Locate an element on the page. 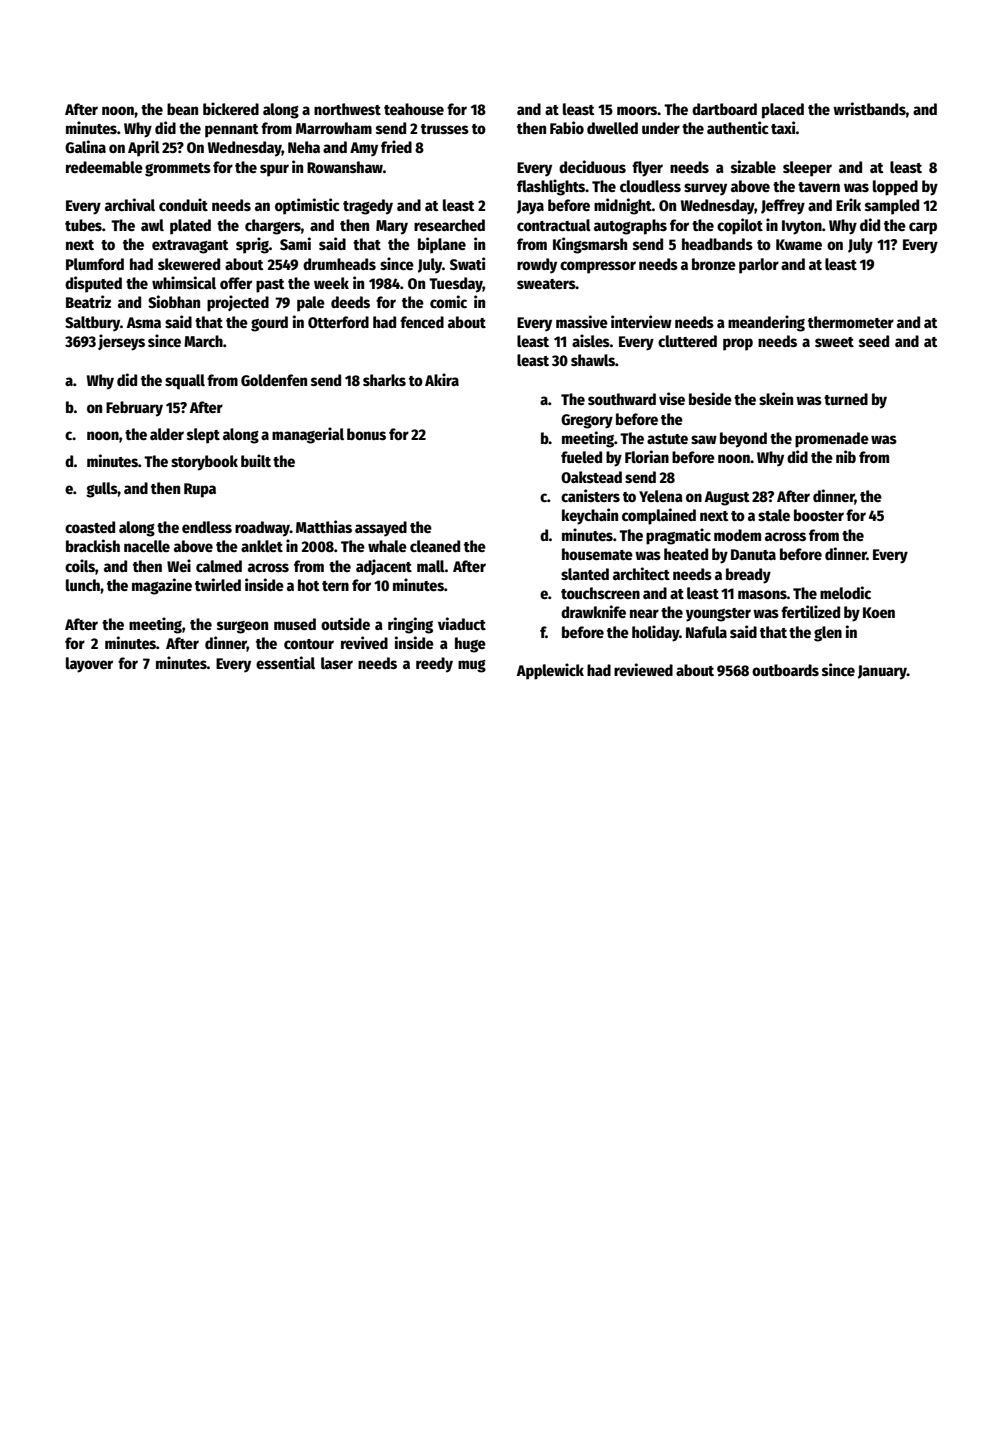 Image resolution: width=1003 pixels, height=1453 pixels. revived is located at coordinates (364, 642).
